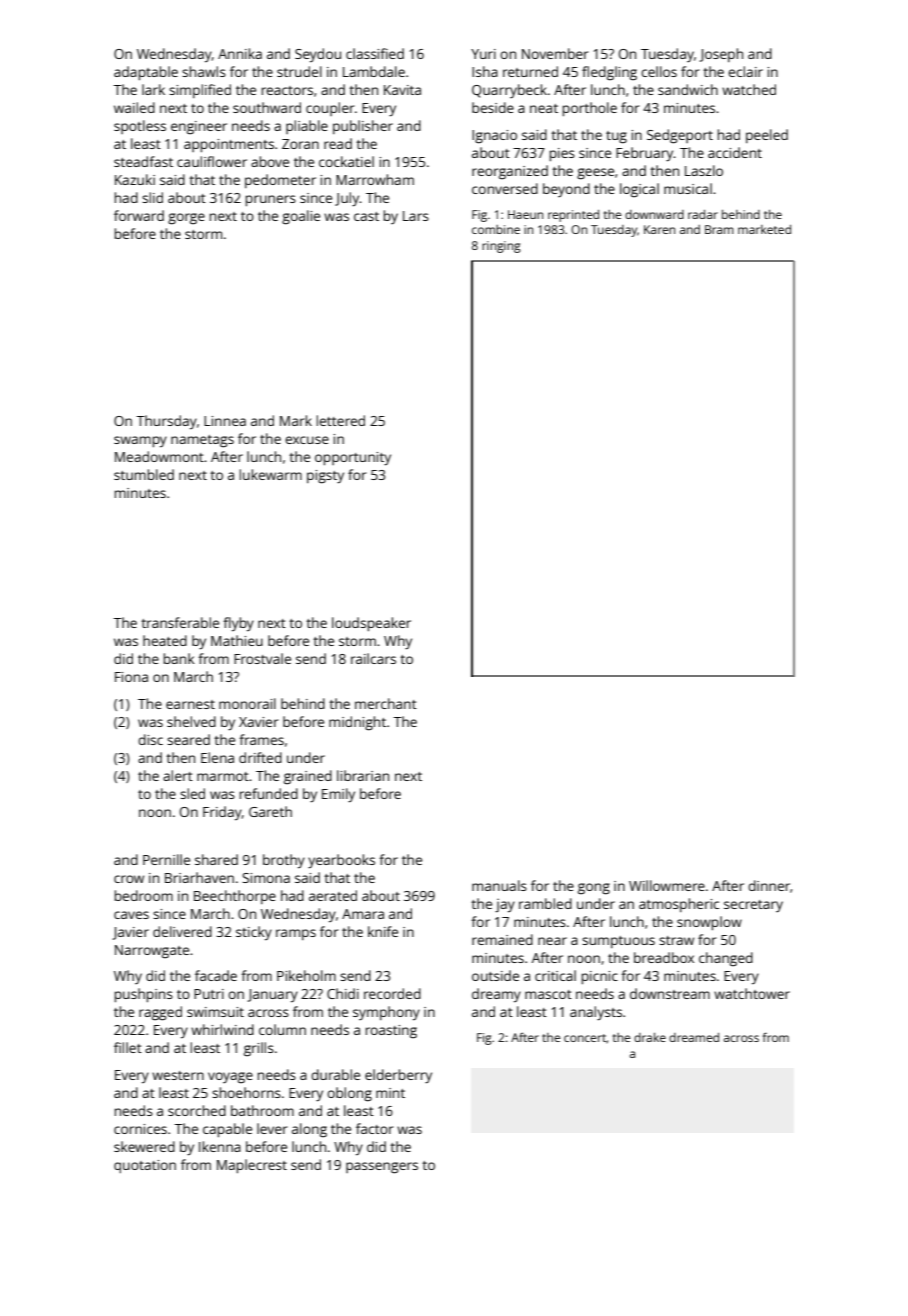  I want to click on Maplecrest, so click(252, 1166).
